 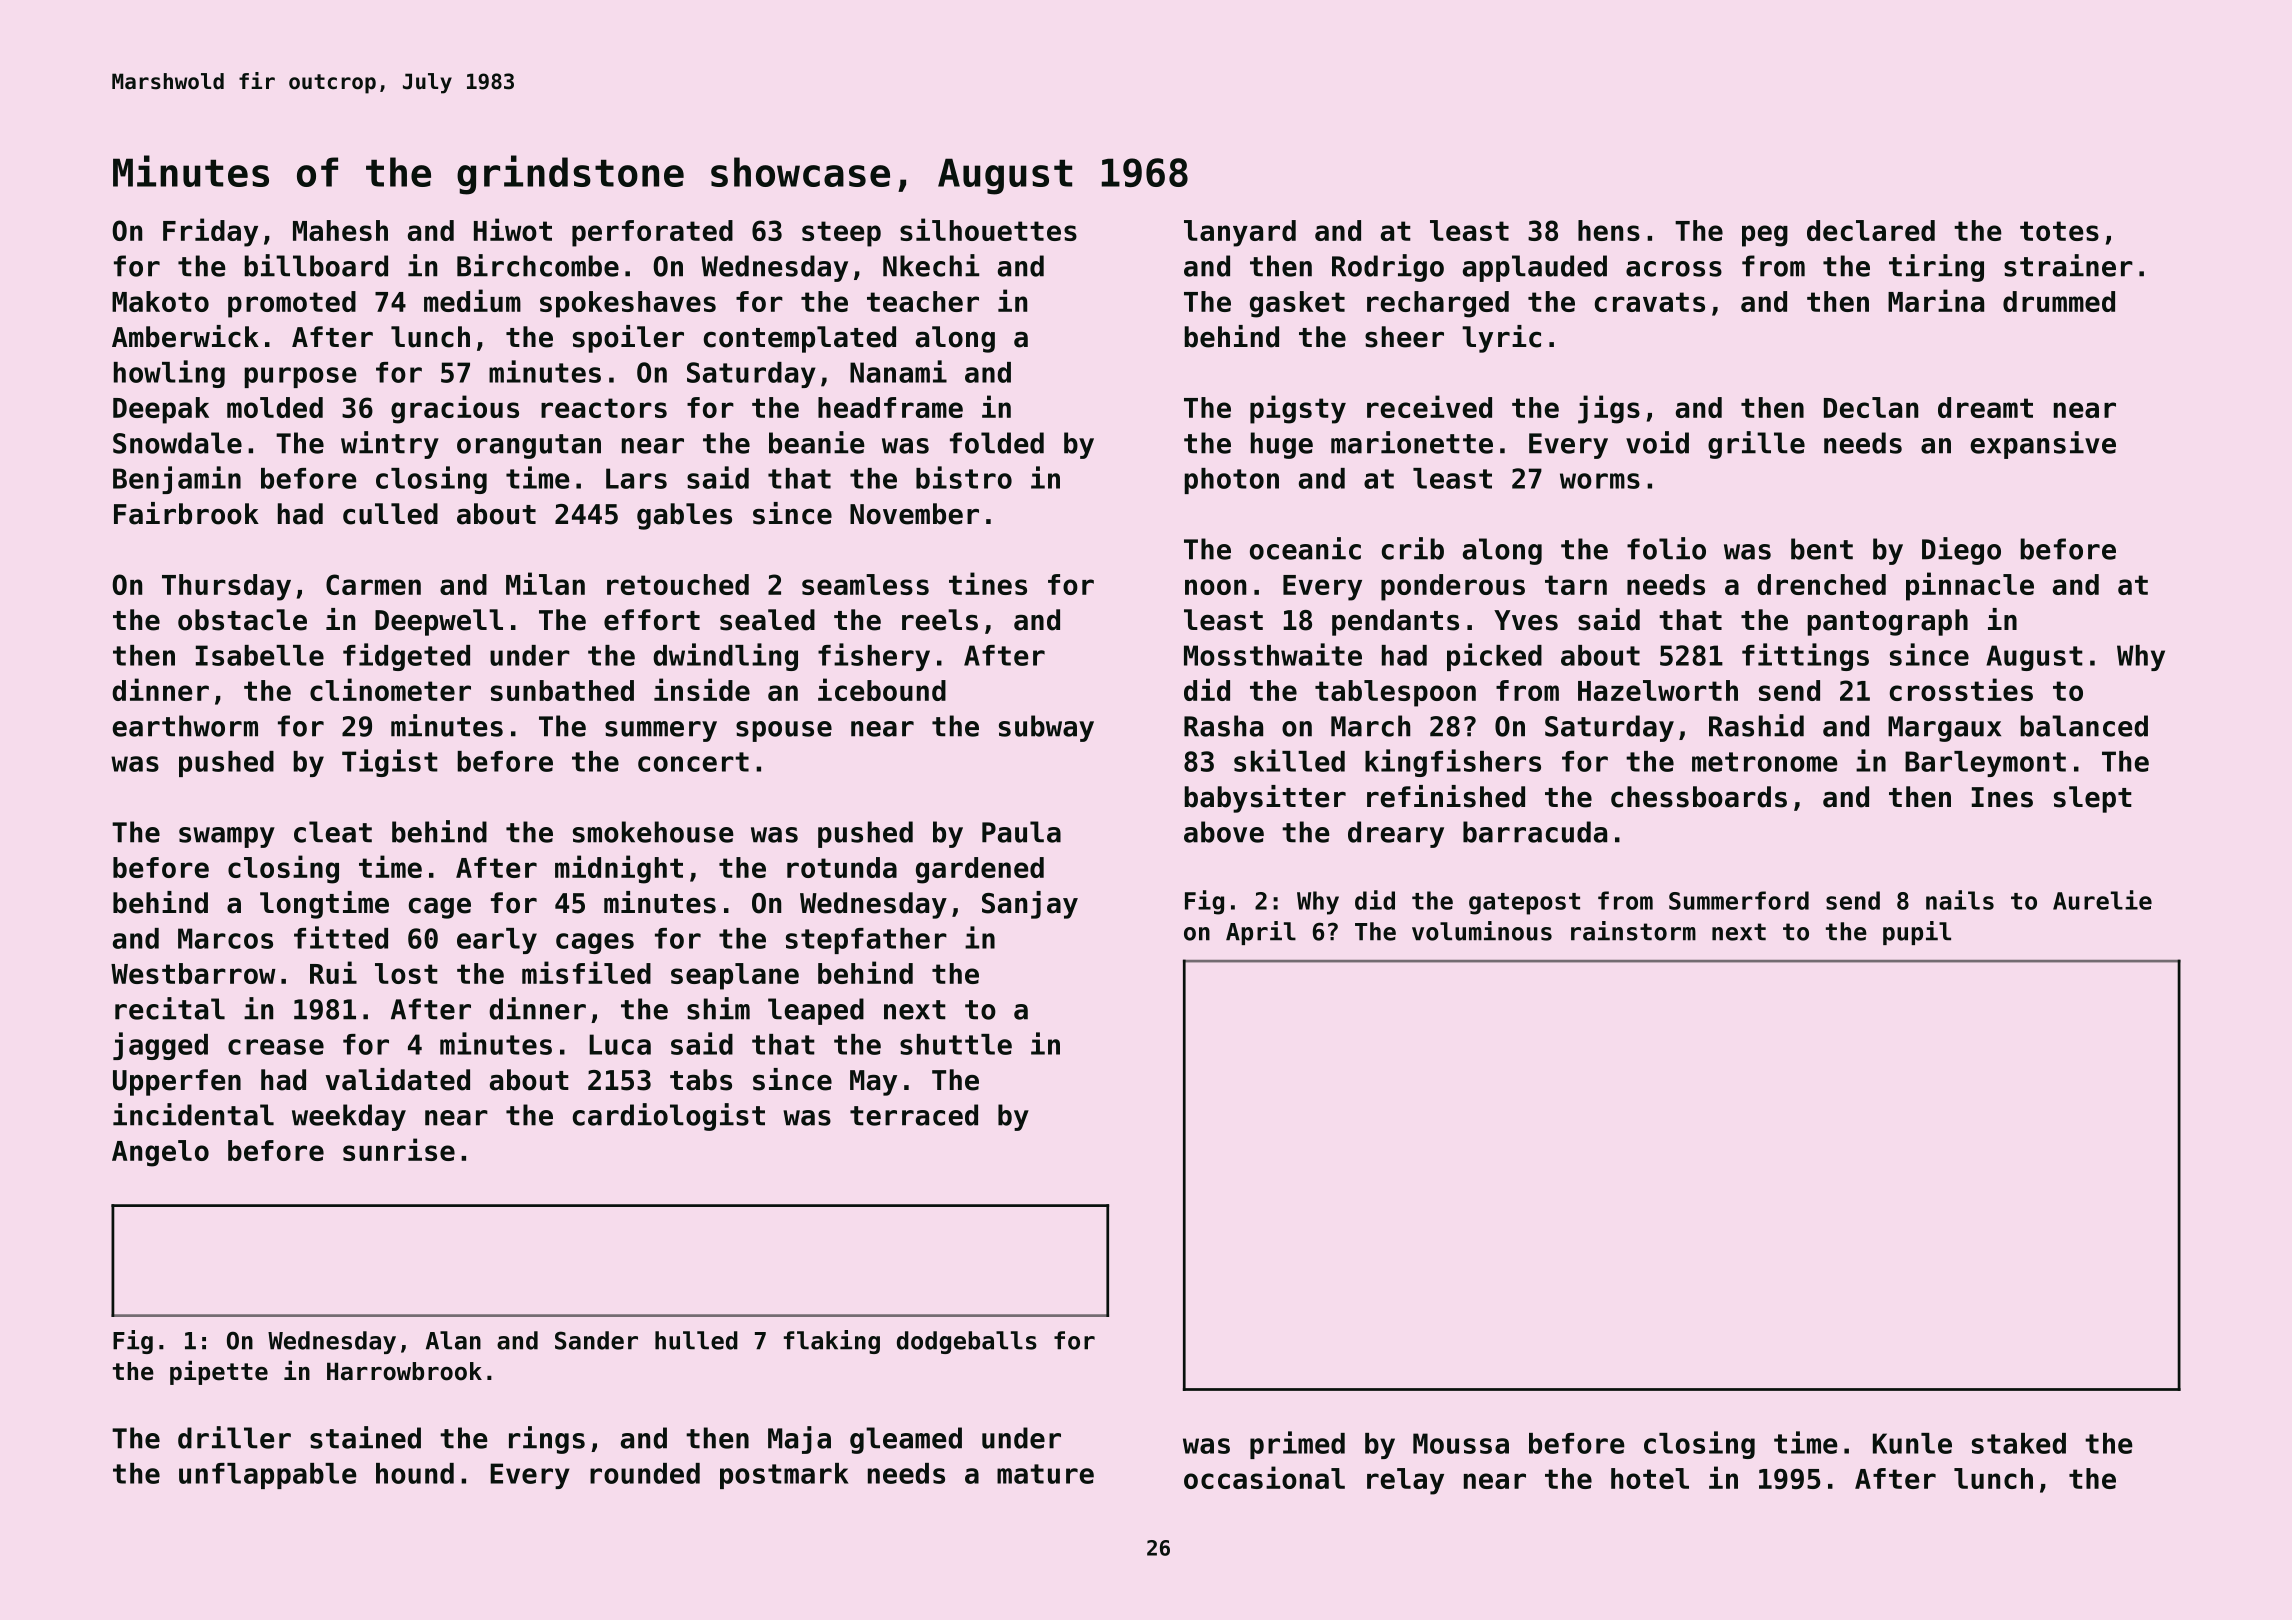 What do you see at coordinates (497, 941) in the screenshot?
I see `early` at bounding box center [497, 941].
